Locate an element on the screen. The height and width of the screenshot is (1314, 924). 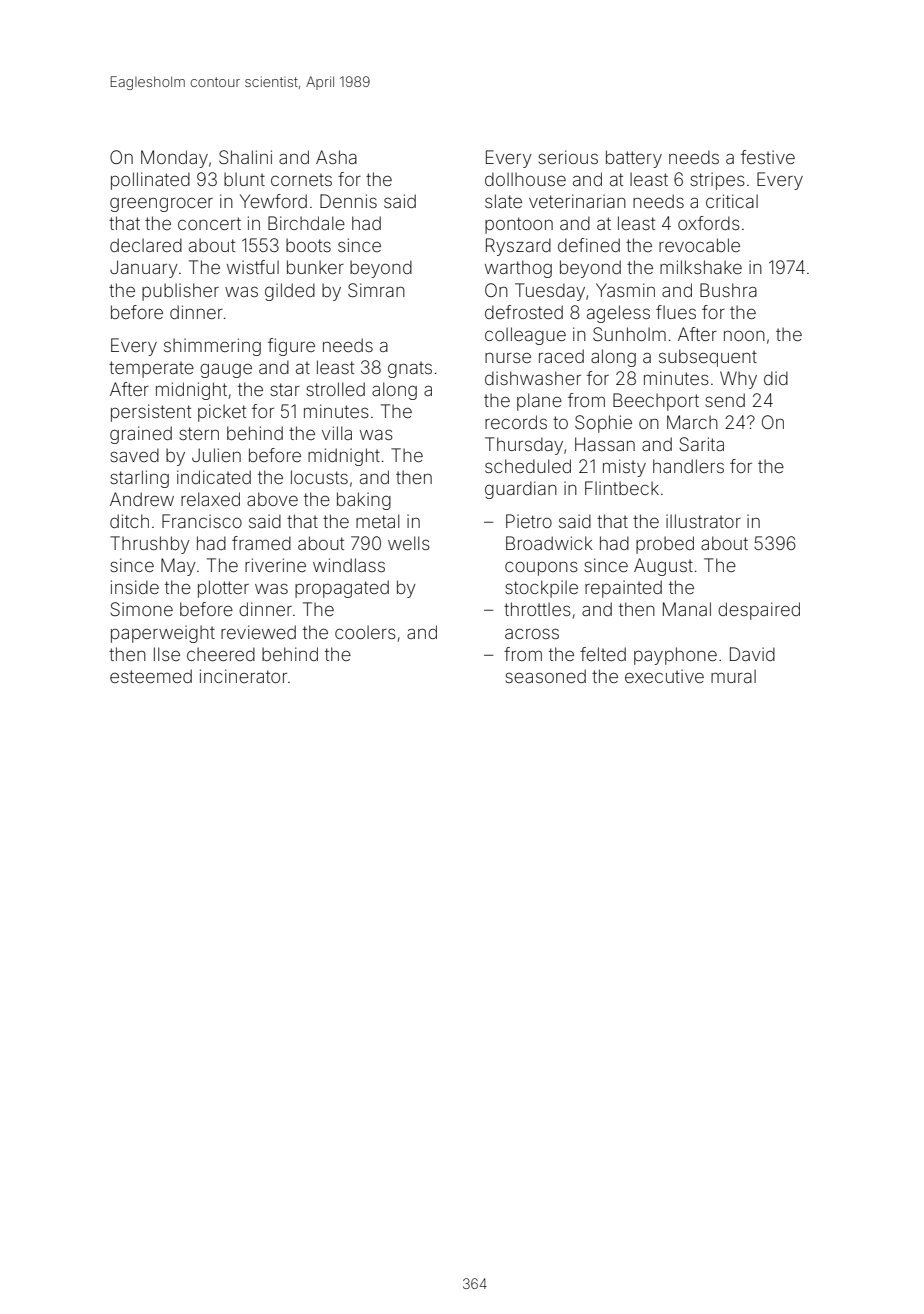
publisher is located at coordinates (180, 292).
